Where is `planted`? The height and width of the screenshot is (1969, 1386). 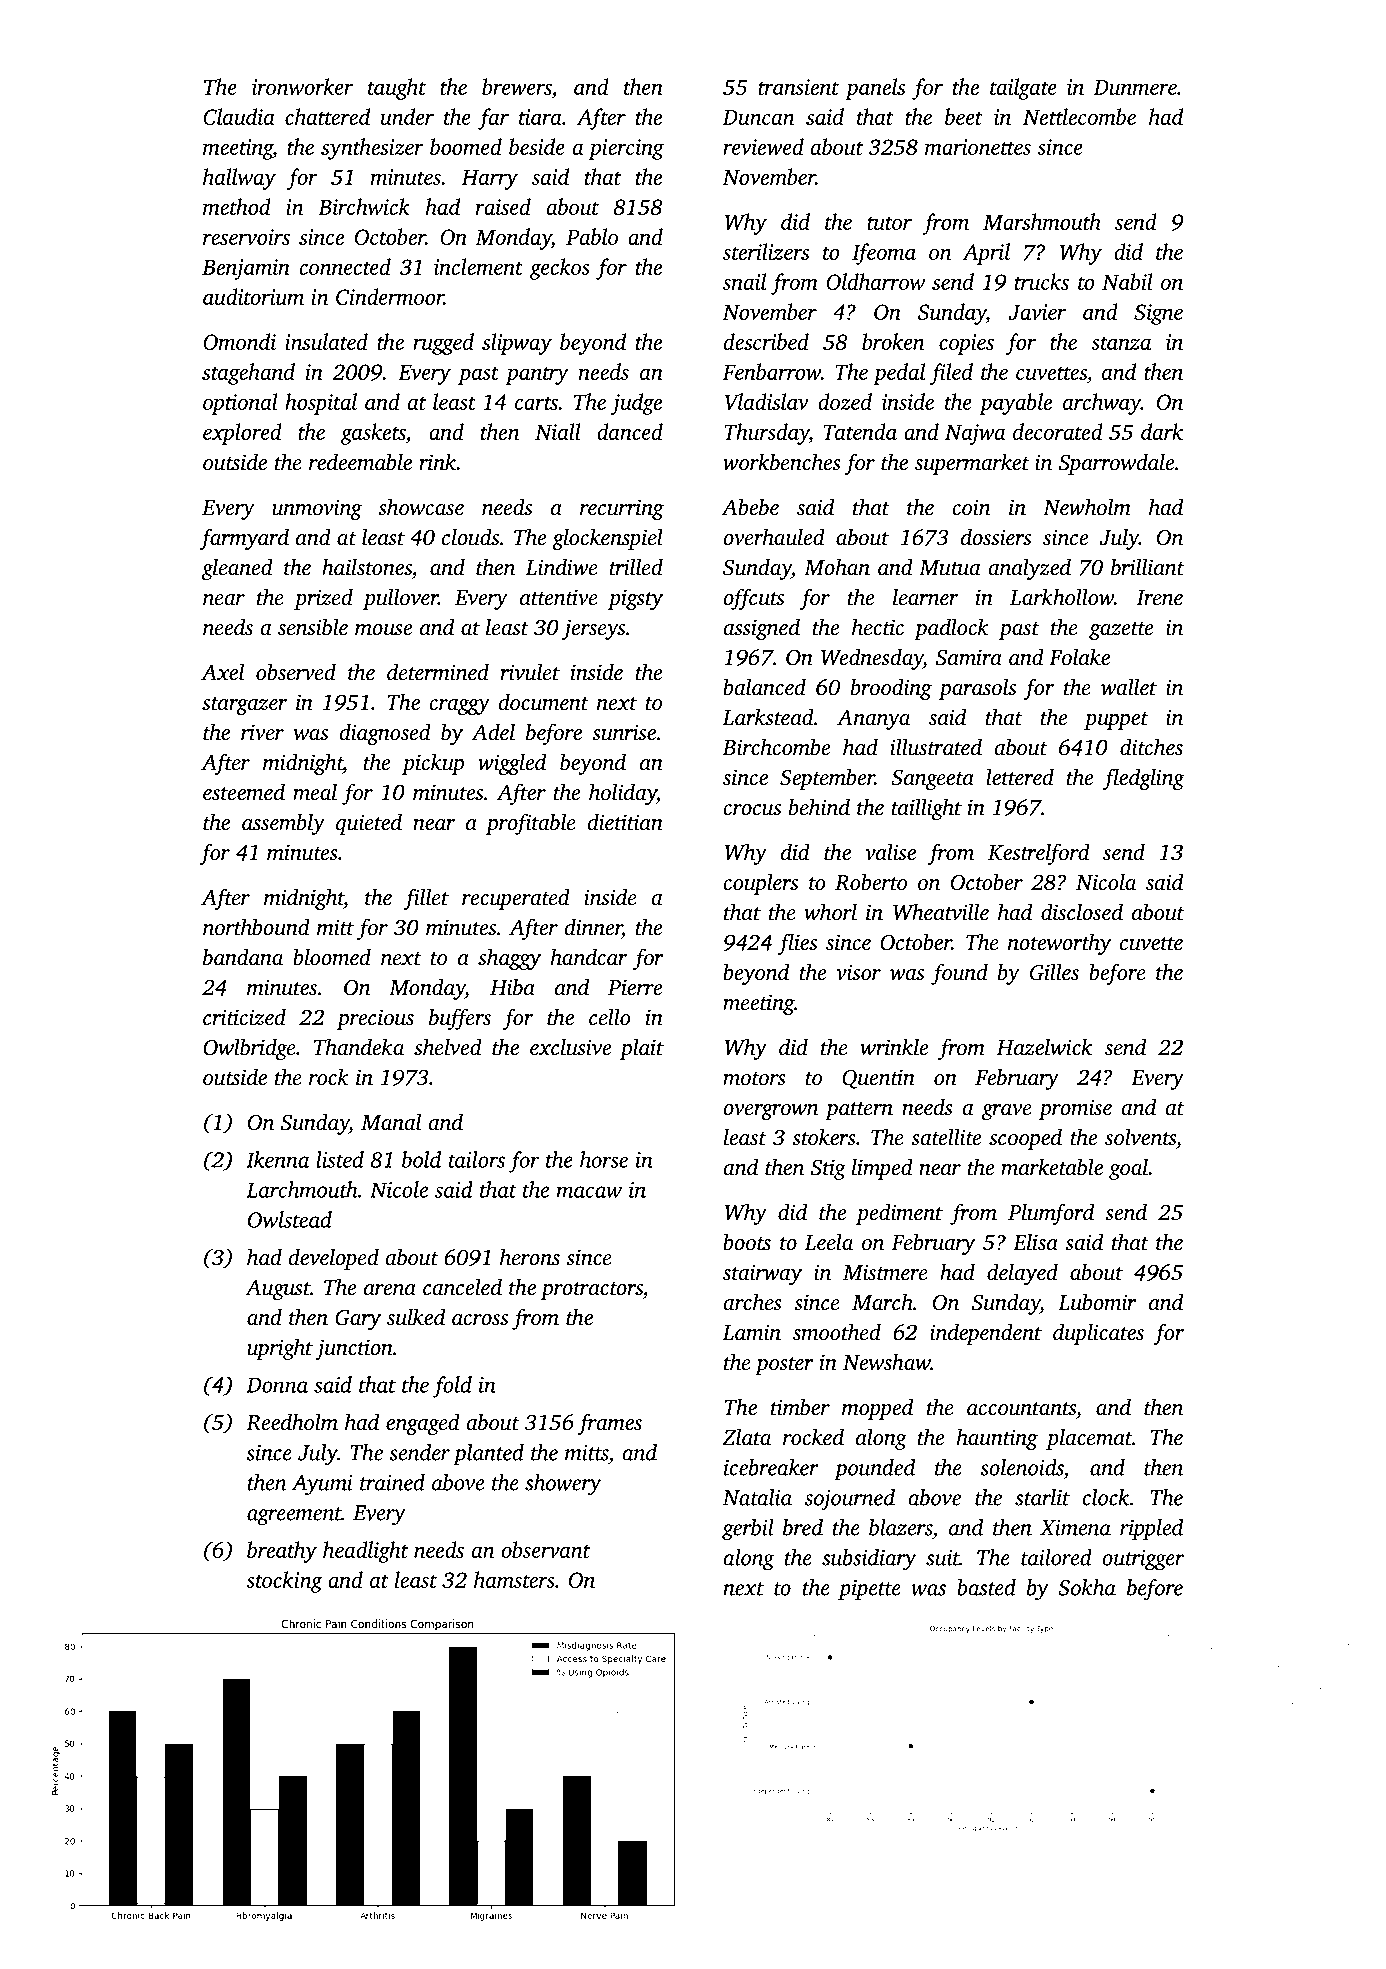
planted is located at coordinates (488, 1454).
